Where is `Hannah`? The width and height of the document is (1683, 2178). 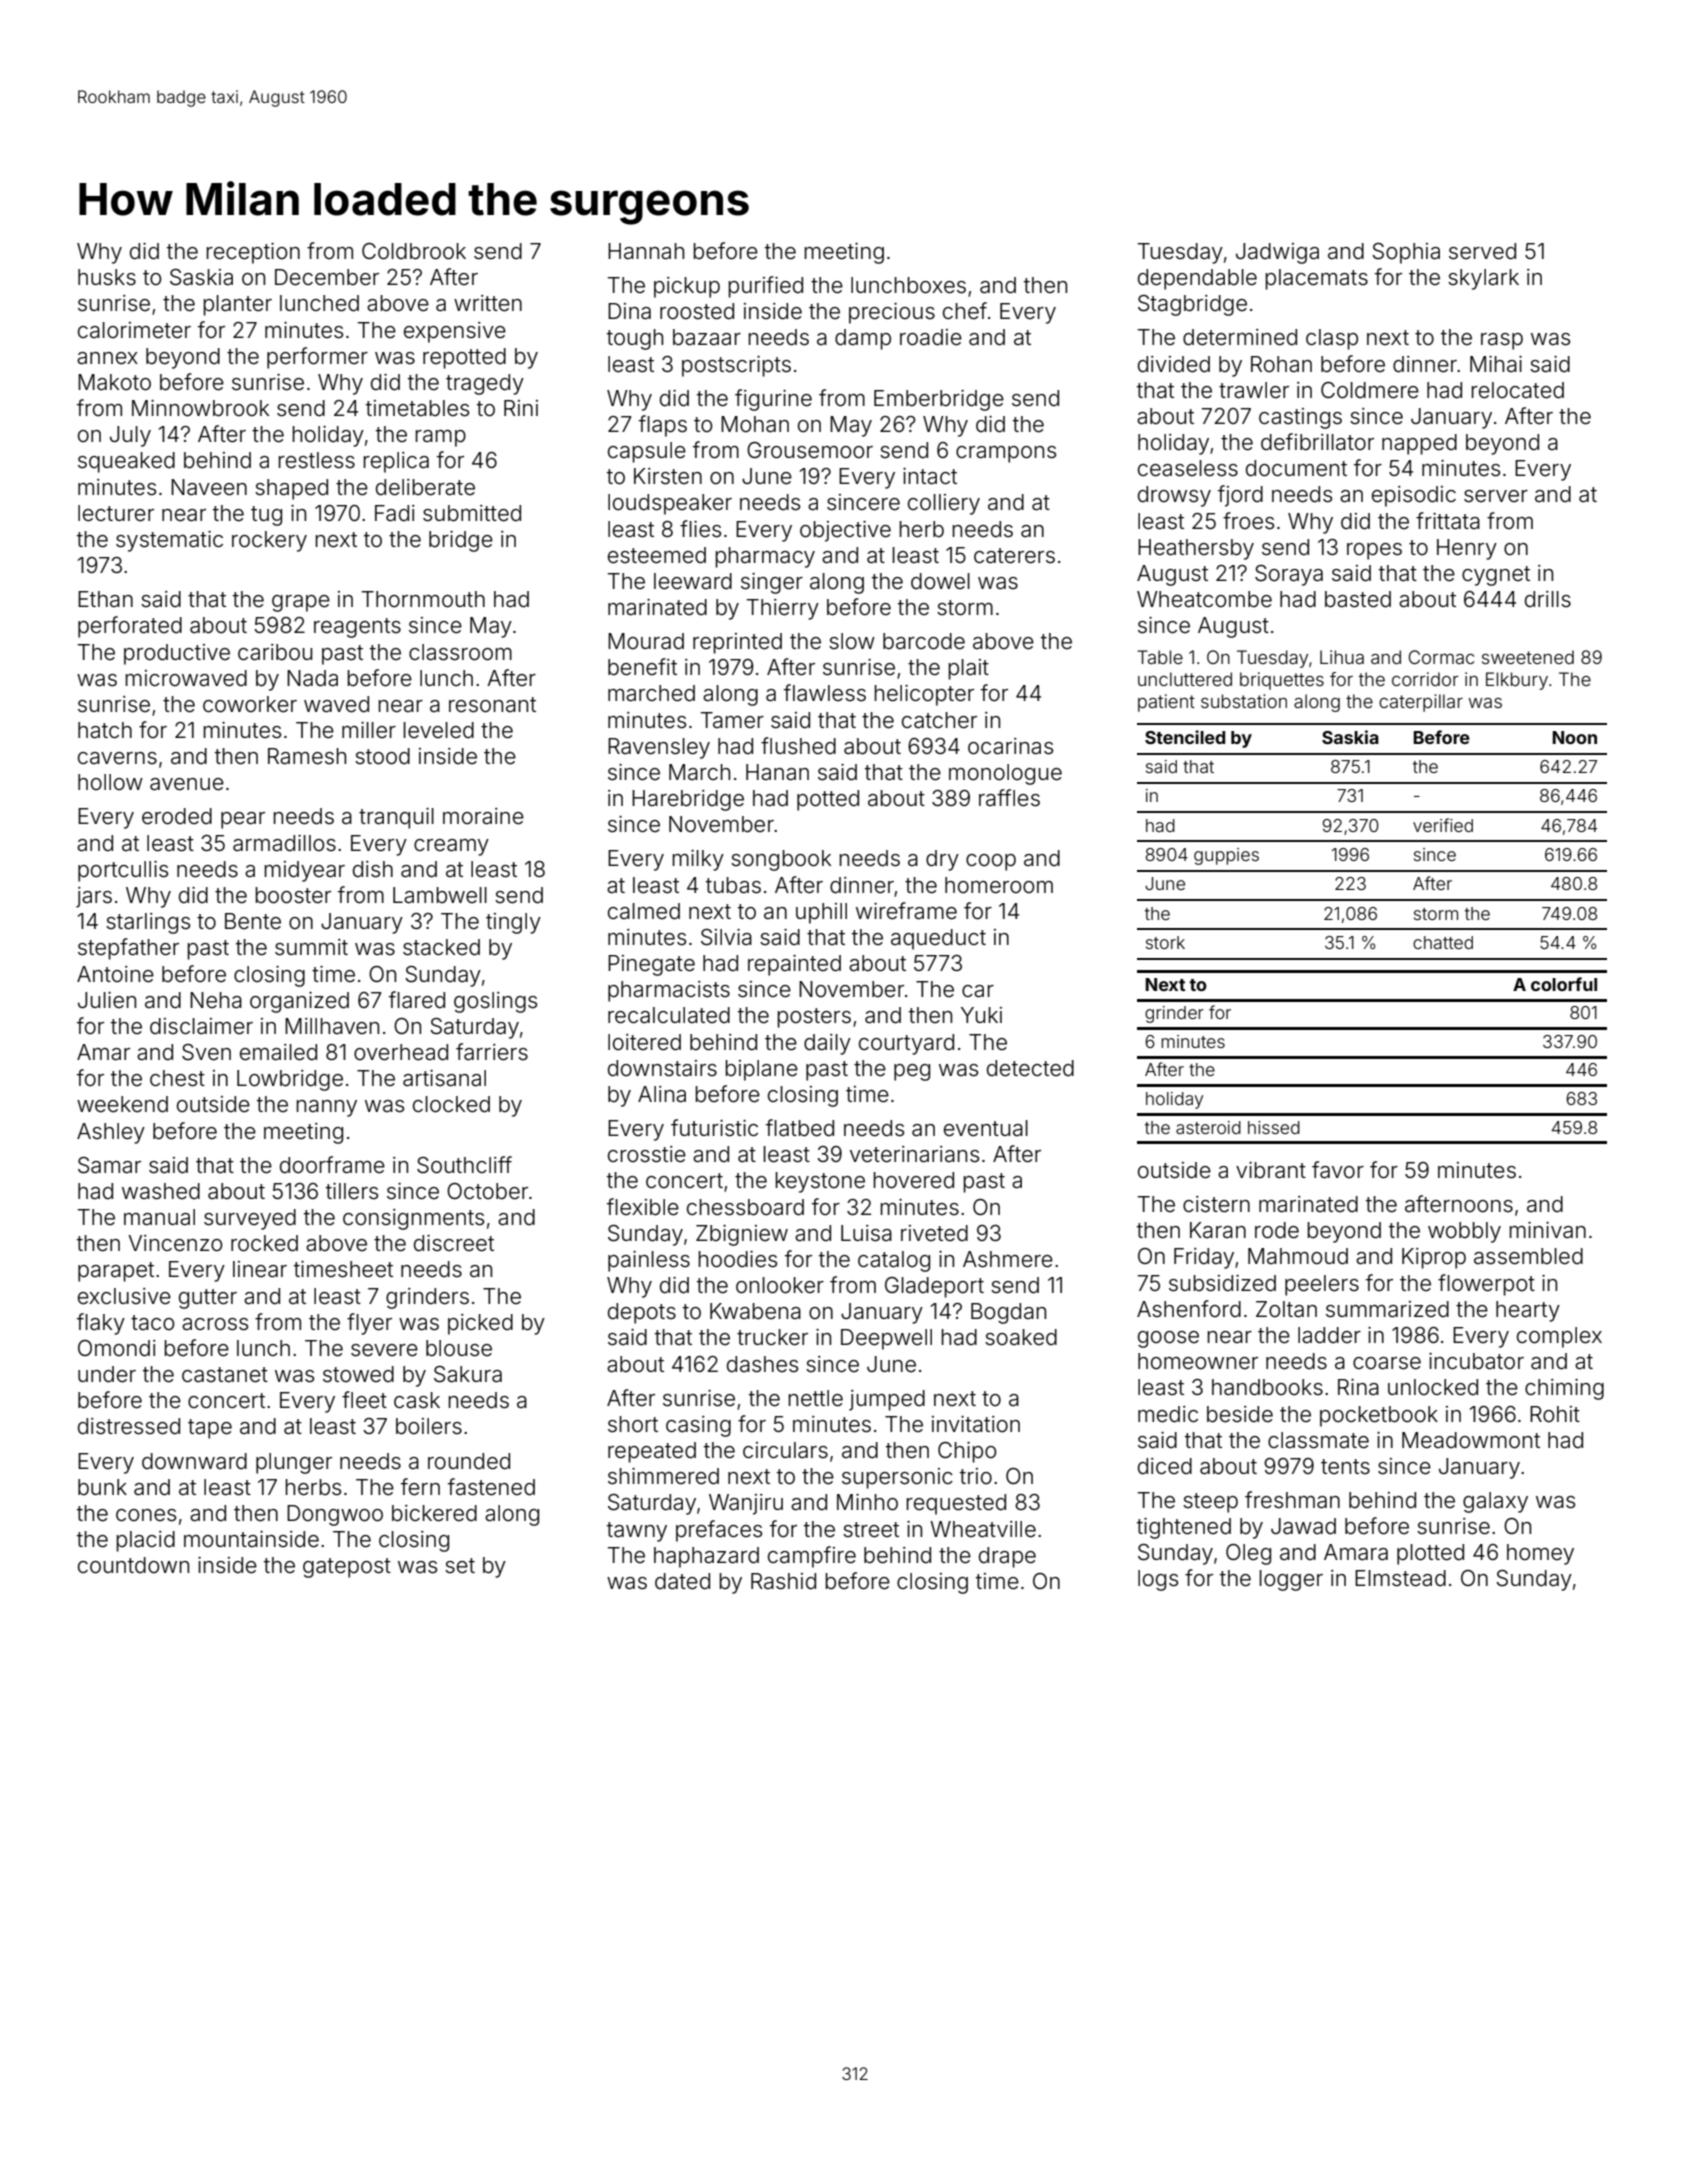 Hannah is located at coordinates (646, 251).
